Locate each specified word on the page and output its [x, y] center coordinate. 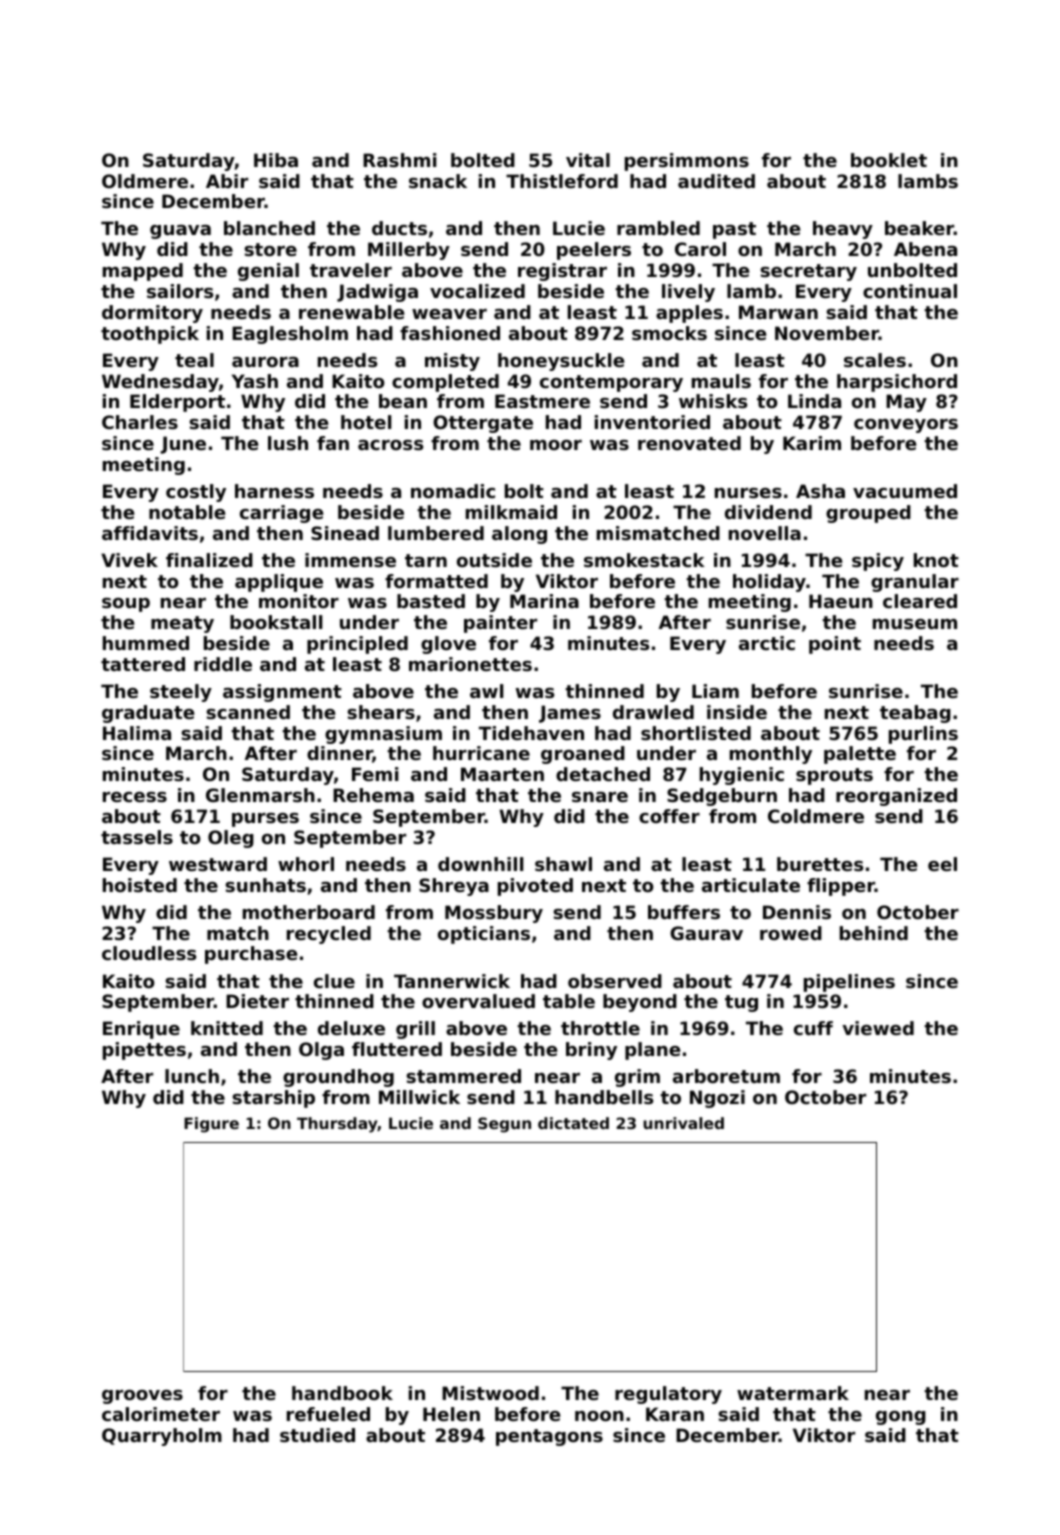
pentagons [549, 1437]
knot [936, 560]
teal [194, 360]
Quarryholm [162, 1437]
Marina [544, 601]
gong [901, 1418]
